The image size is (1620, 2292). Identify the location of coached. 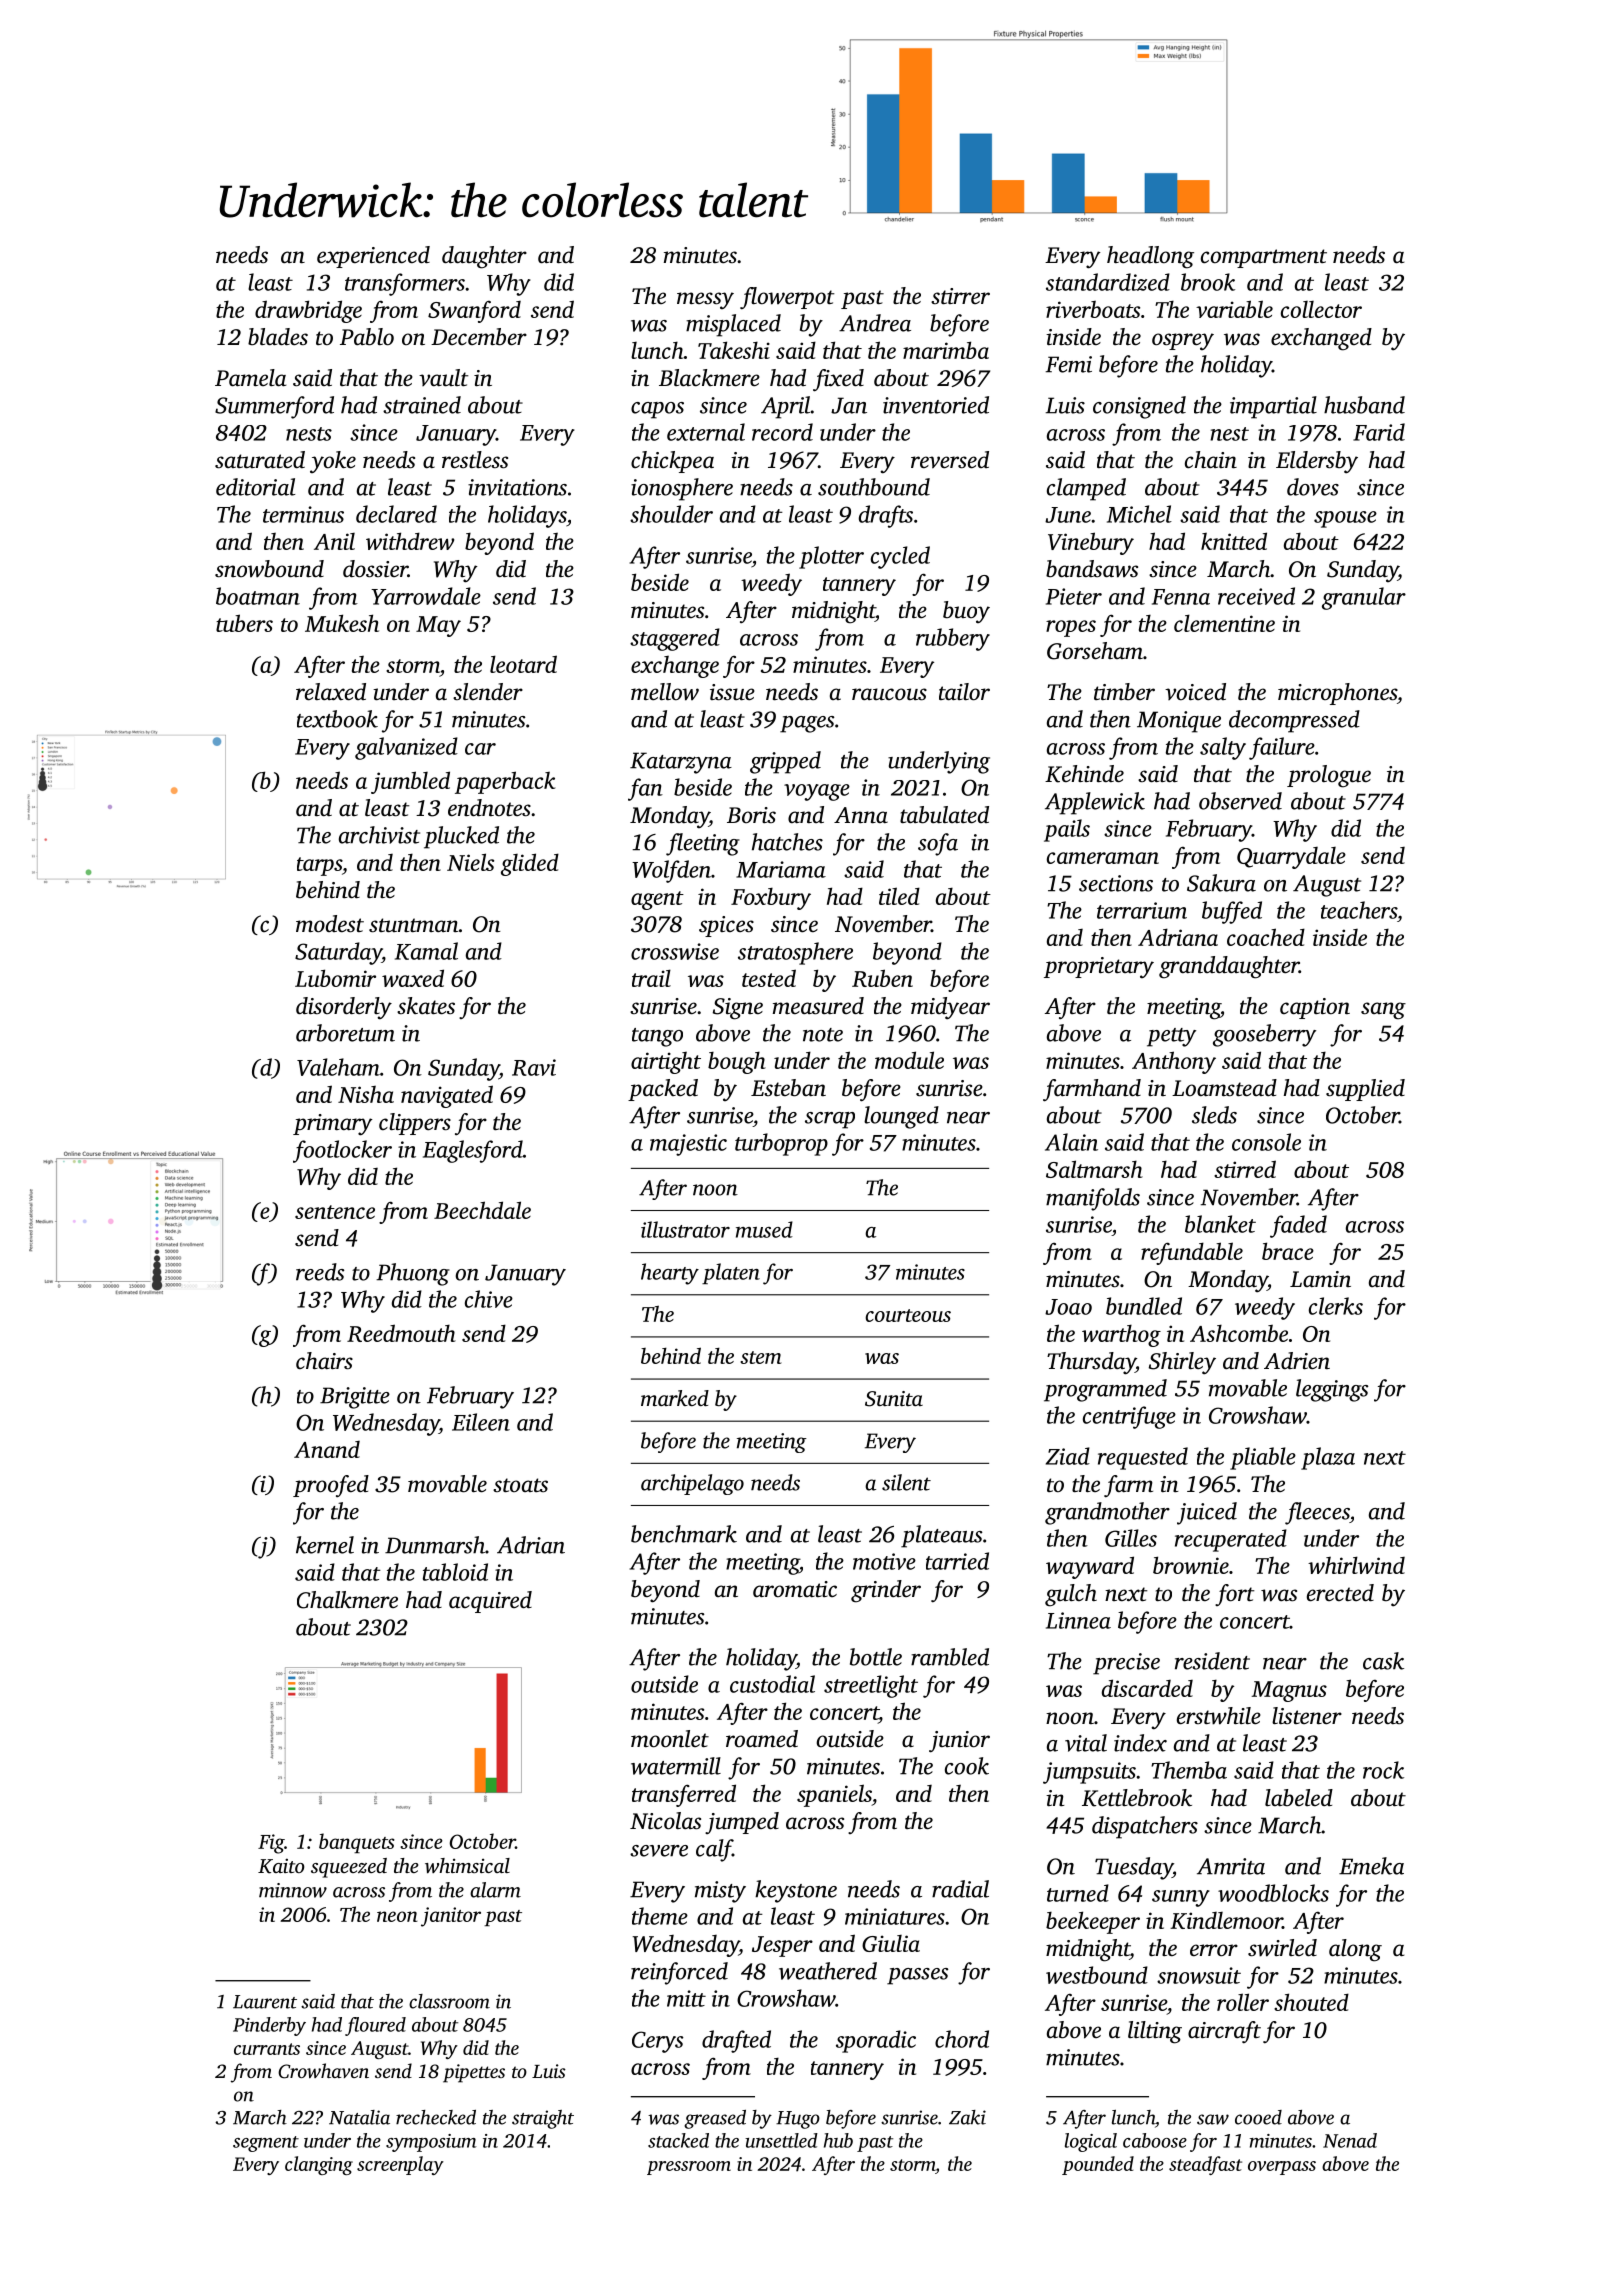
(1266, 937).
